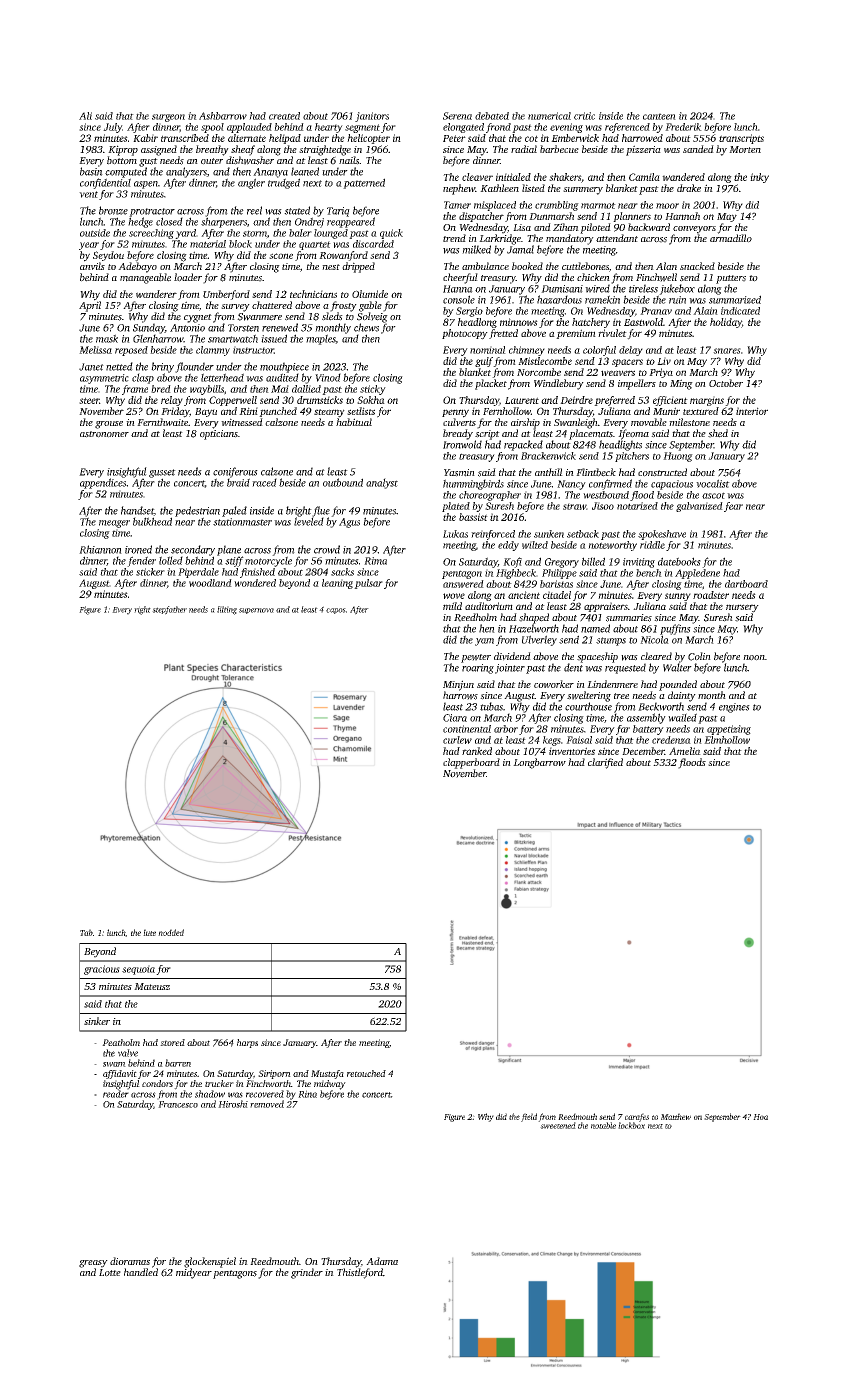  Describe the element at coordinates (149, 932) in the image. I see `lute` at that location.
